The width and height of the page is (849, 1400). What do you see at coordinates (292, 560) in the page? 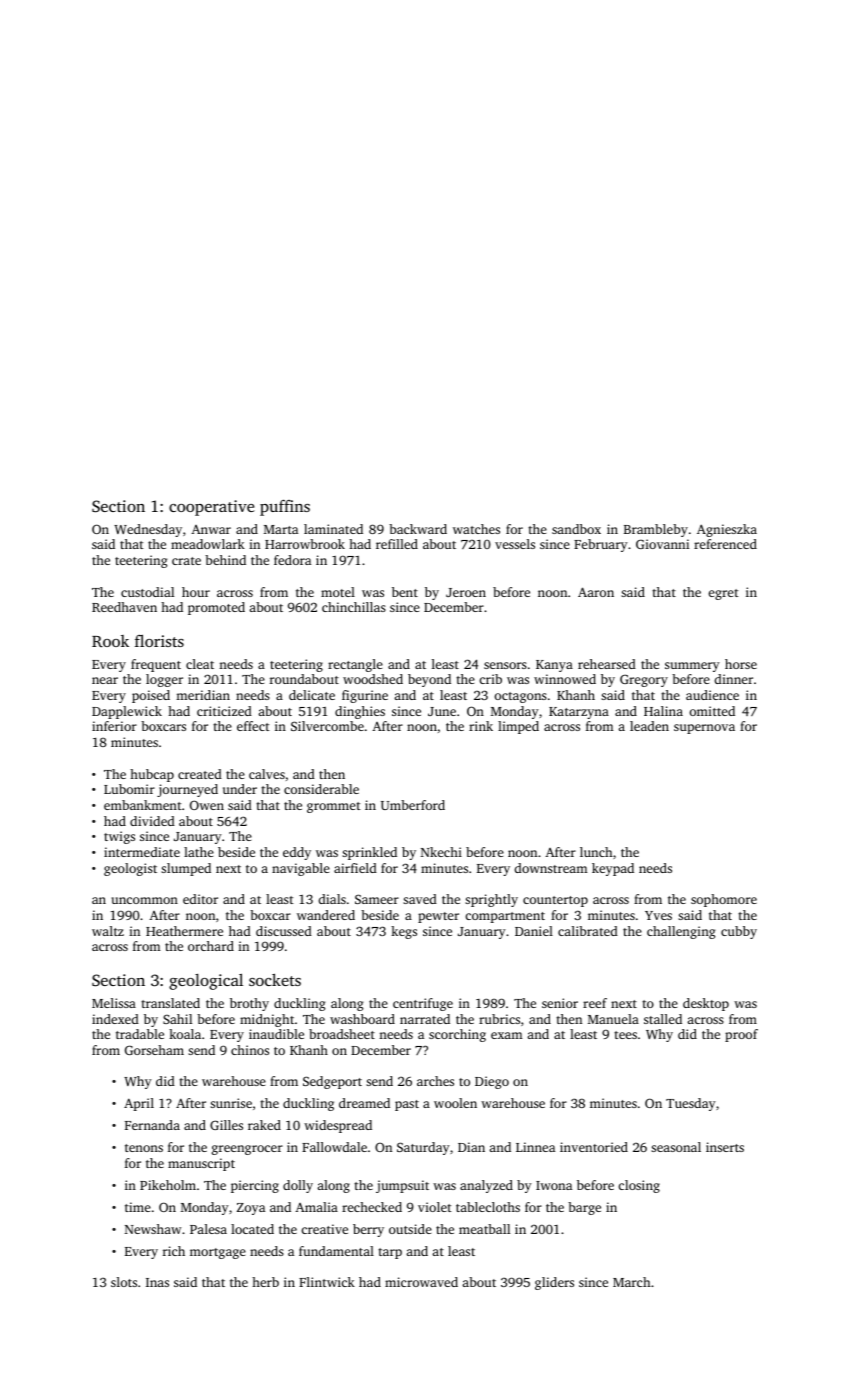
I see `fedora` at bounding box center [292, 560].
